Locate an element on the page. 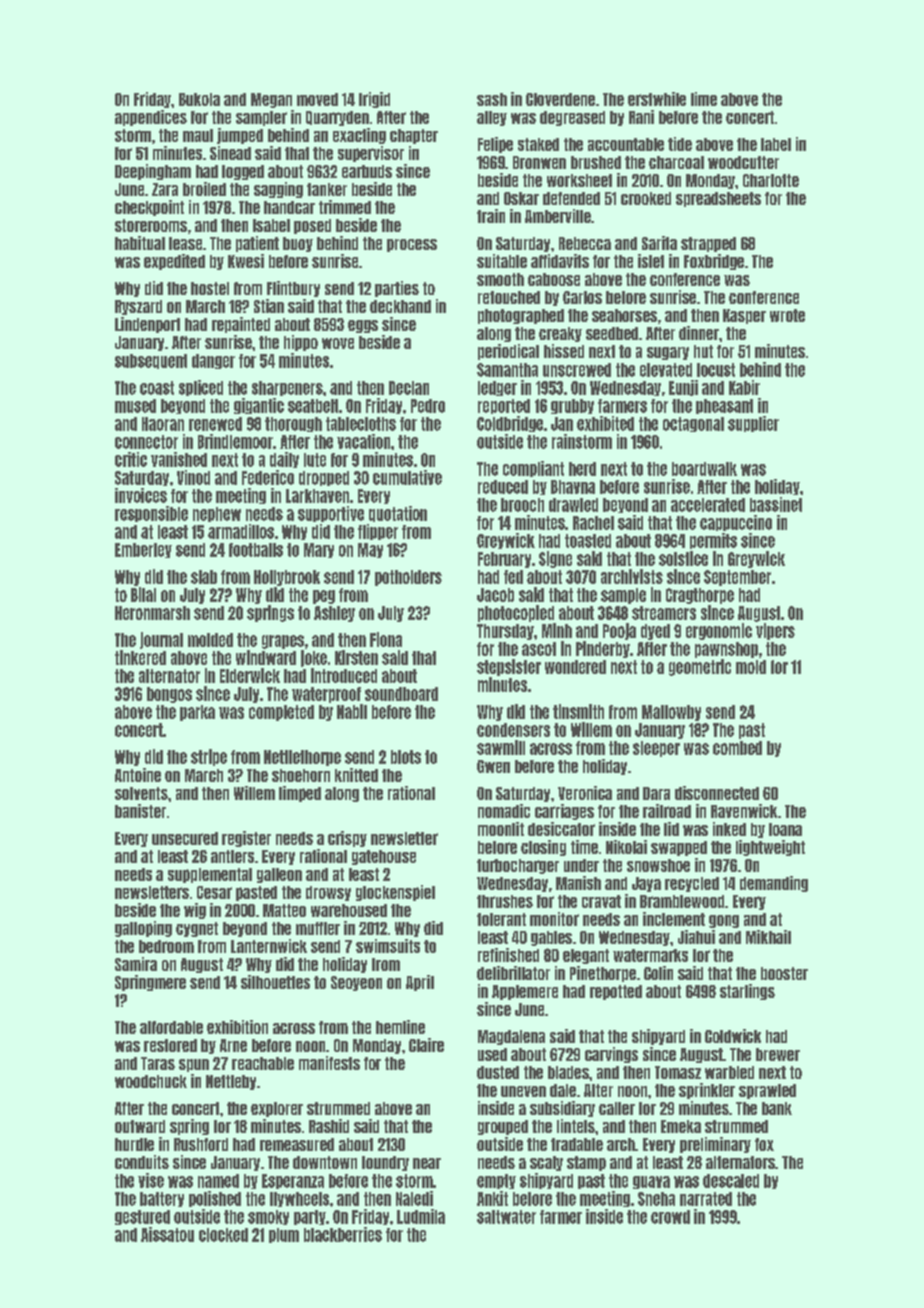 This document has height=1308, width=924. Cloverdene is located at coordinates (560, 99).
